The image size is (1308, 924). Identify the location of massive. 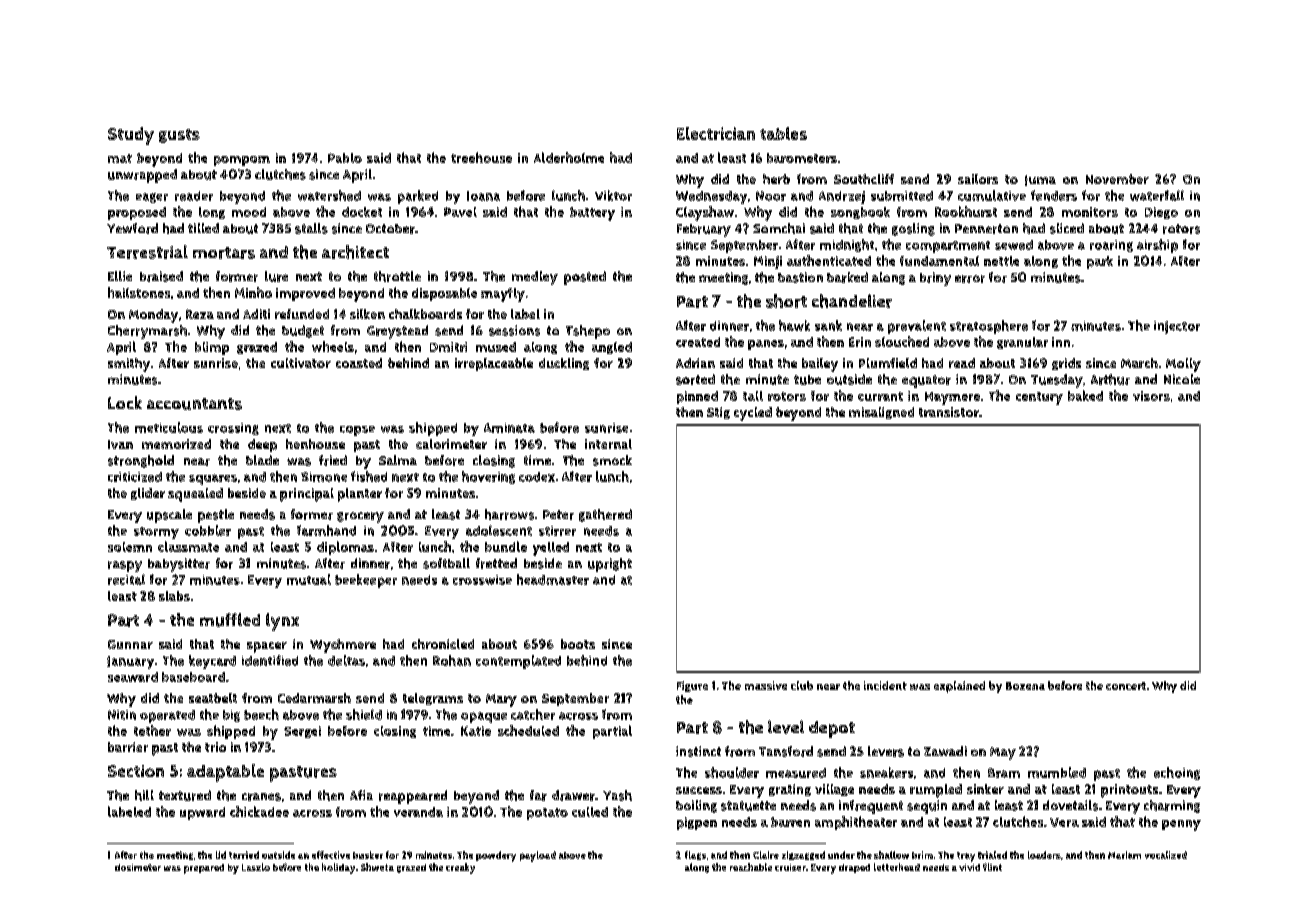
(766, 685).
